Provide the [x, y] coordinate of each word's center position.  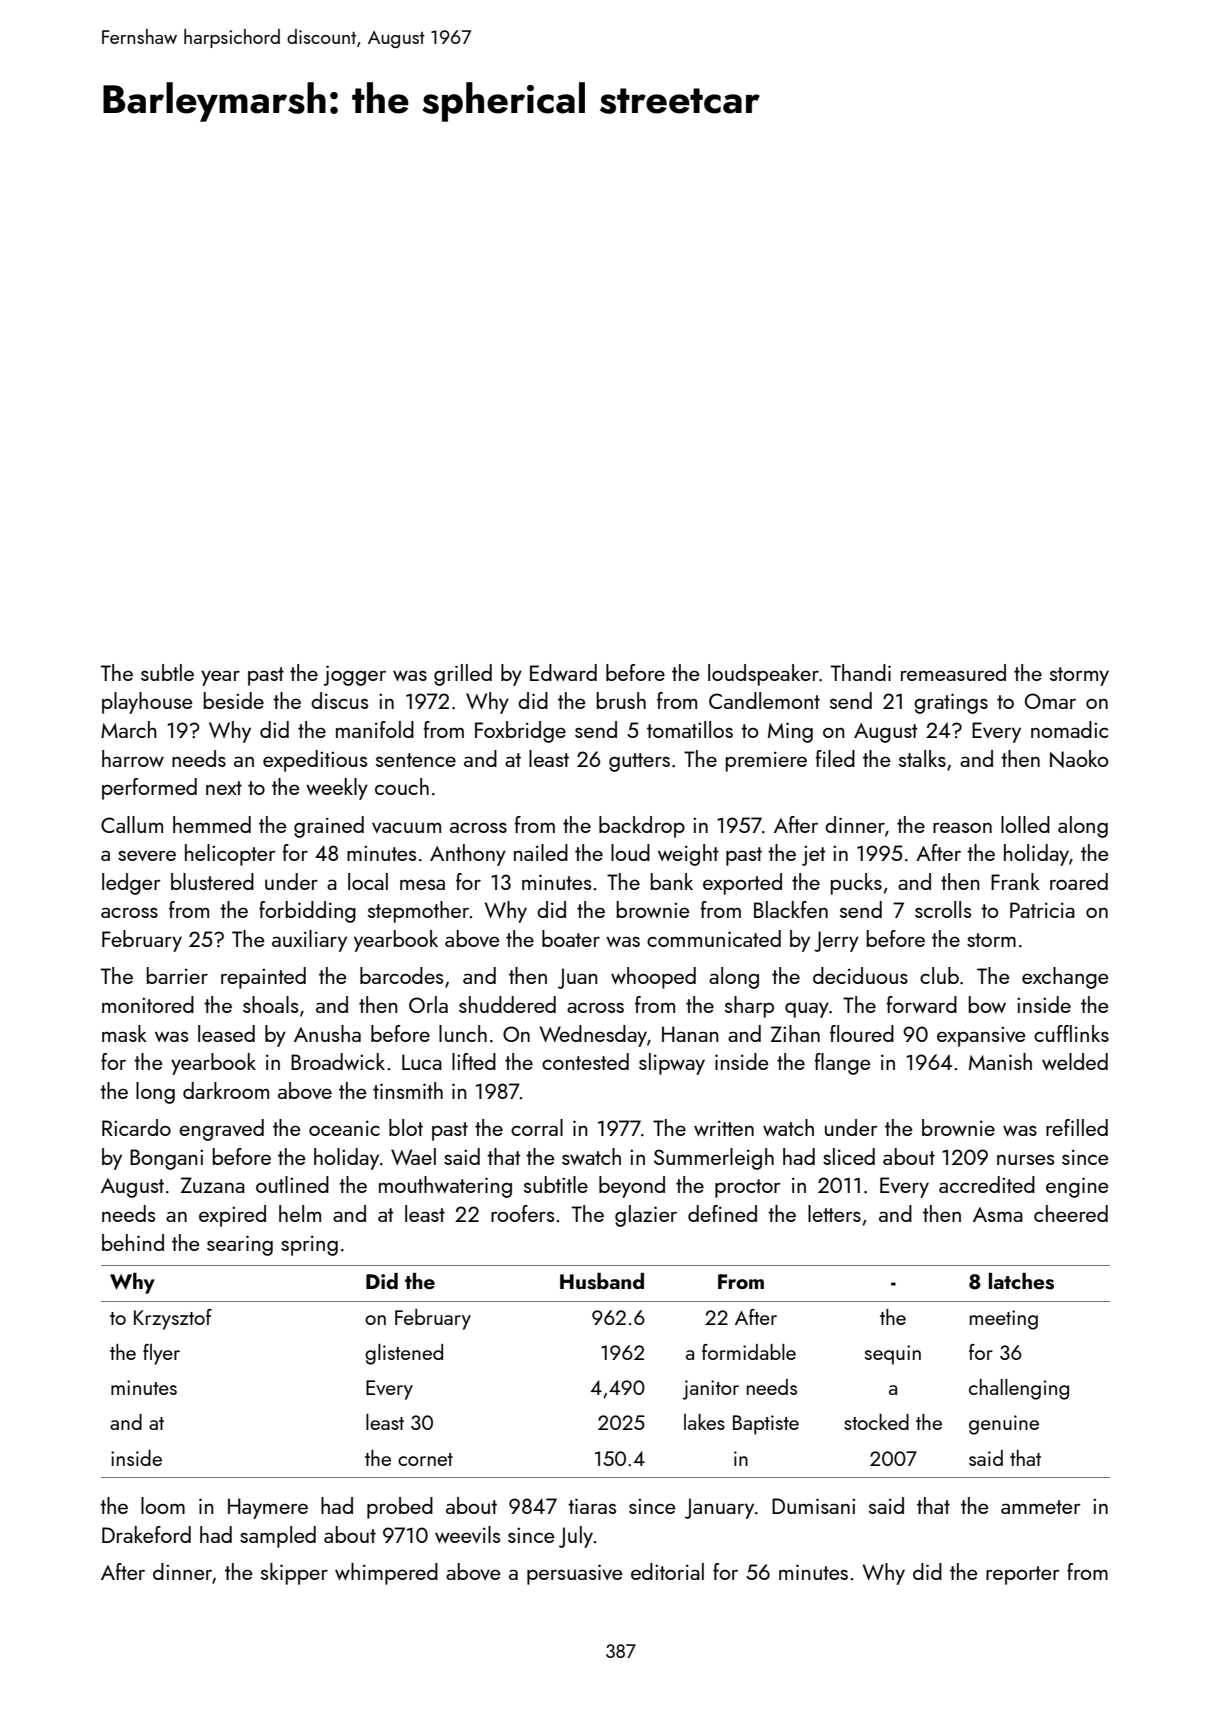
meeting [1004, 1320]
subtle [167, 672]
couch [402, 786]
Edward [563, 672]
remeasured [953, 672]
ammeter [1041, 1507]
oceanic [344, 1128]
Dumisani [813, 1506]
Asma [998, 1214]
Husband [602, 1281]
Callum [132, 824]
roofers [522, 1213]
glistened [404, 1354]
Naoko [1079, 759]
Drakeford [146, 1534]
